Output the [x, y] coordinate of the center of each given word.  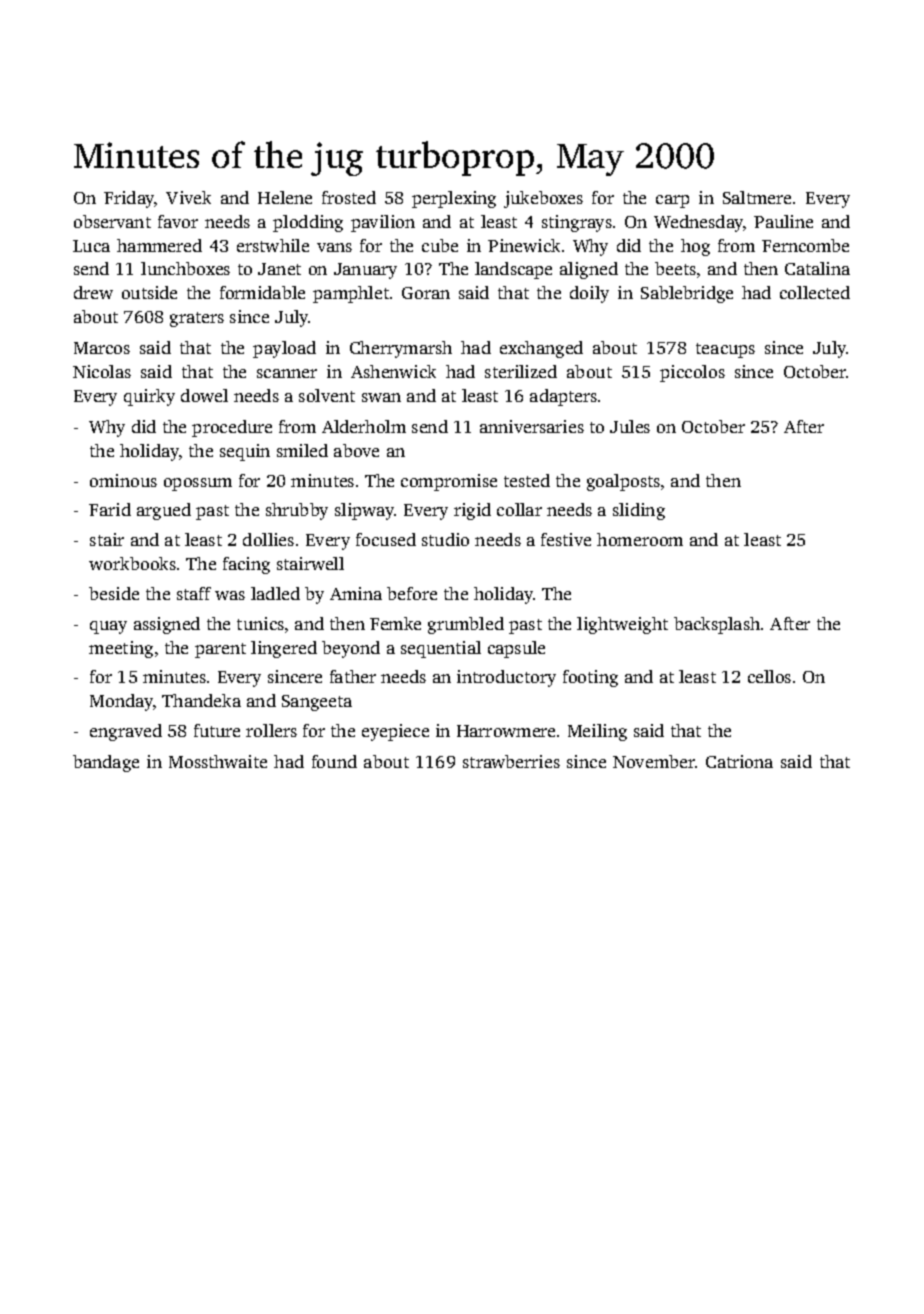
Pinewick [524, 245]
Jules [630, 426]
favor [178, 221]
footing [590, 678]
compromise [449, 482]
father [353, 676]
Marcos [102, 348]
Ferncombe [805, 245]
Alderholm [364, 426]
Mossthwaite [218, 761]
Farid [110, 509]
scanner [287, 373]
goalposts [623, 482]
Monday [122, 702]
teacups [725, 350]
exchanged [541, 349]
